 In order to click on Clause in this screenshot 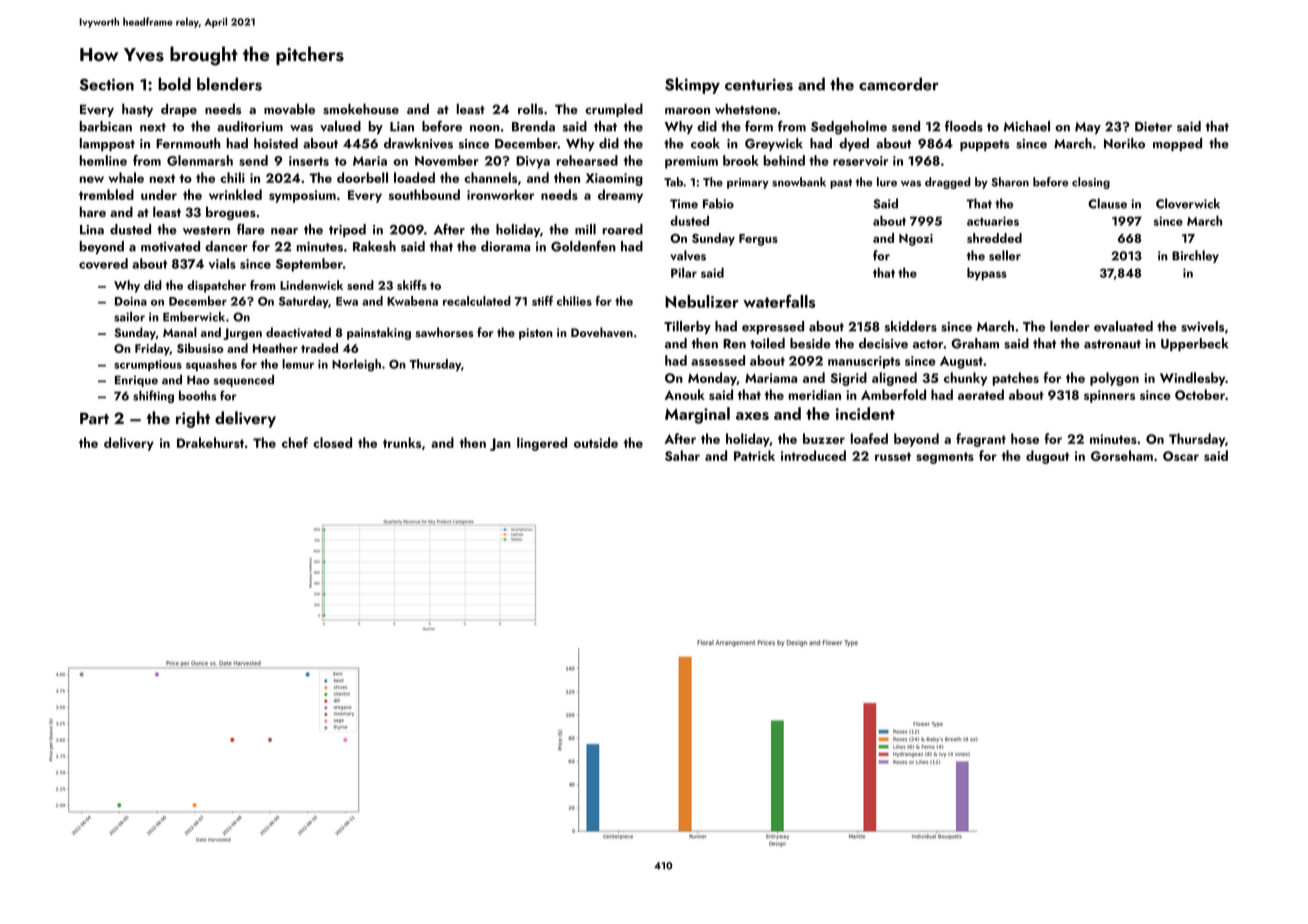, I will do `click(1107, 203)`.
